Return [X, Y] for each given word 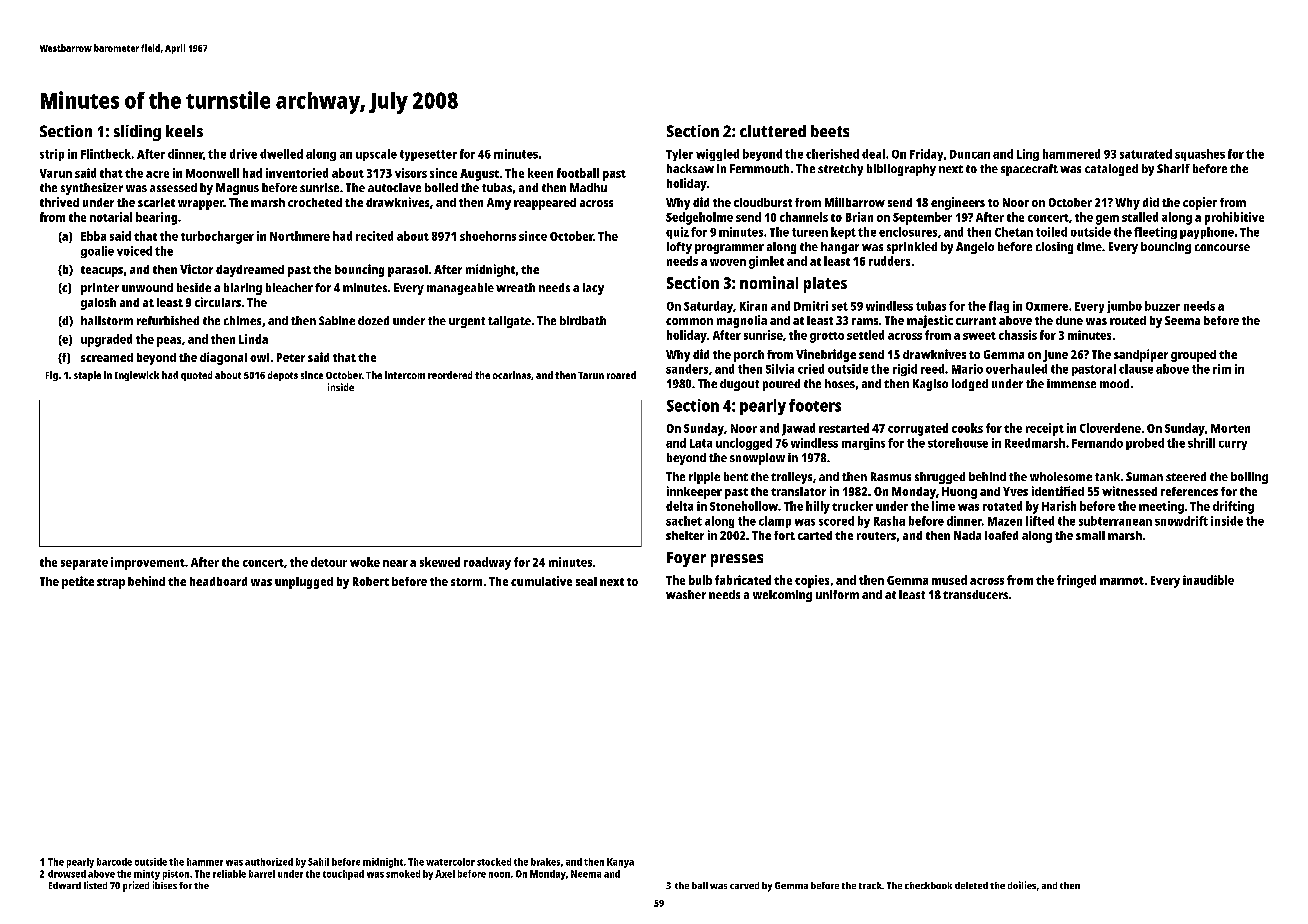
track [870, 885]
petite [78, 582]
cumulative [541, 581]
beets [830, 131]
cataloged [1111, 170]
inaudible [1208, 580]
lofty [679, 248]
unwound [147, 287]
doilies [1022, 885]
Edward [65, 885]
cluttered [773, 131]
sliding [137, 133]
